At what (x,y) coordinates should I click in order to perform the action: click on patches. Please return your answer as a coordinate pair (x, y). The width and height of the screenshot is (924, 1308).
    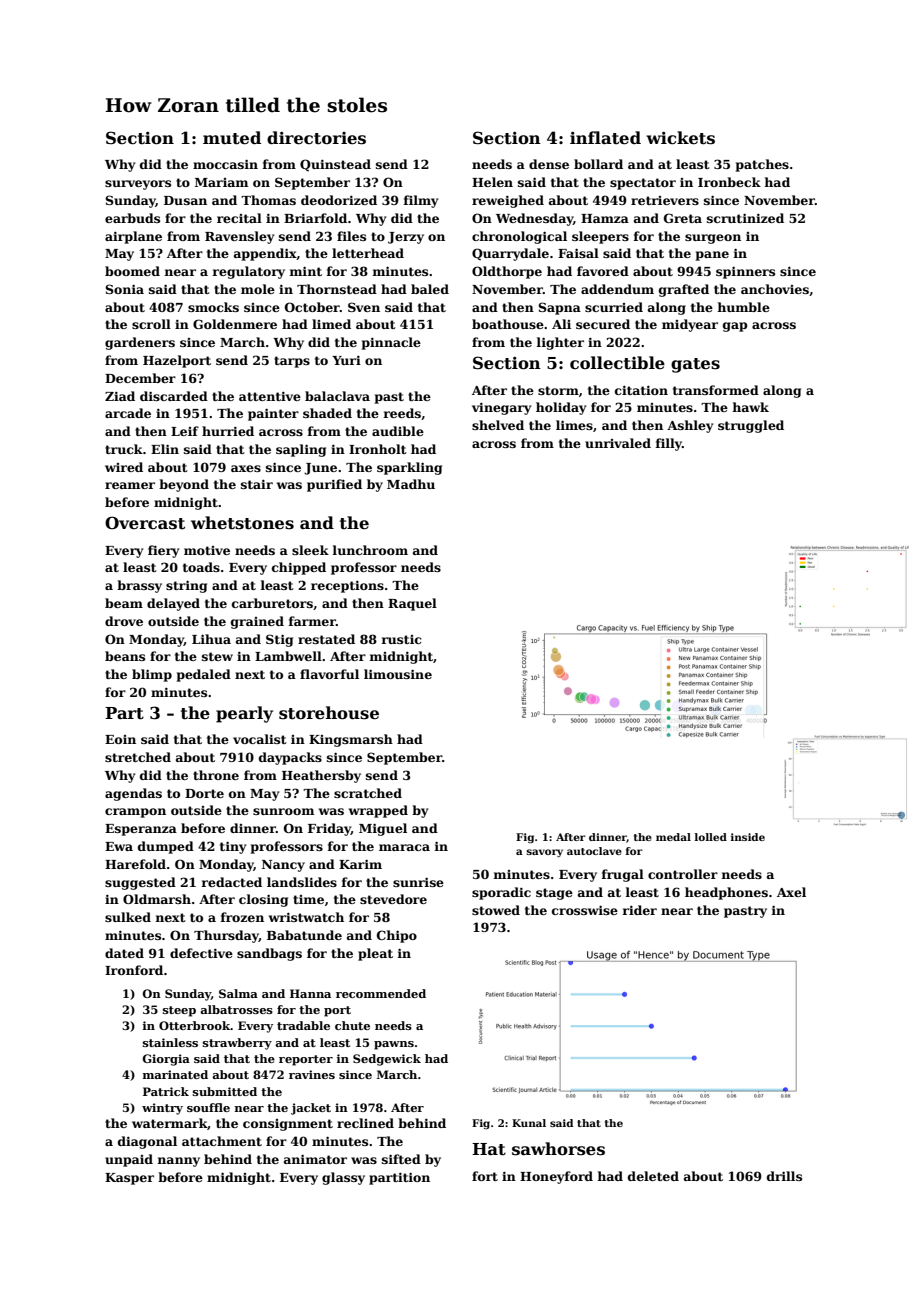
    Looking at the image, I should click on (762, 165).
